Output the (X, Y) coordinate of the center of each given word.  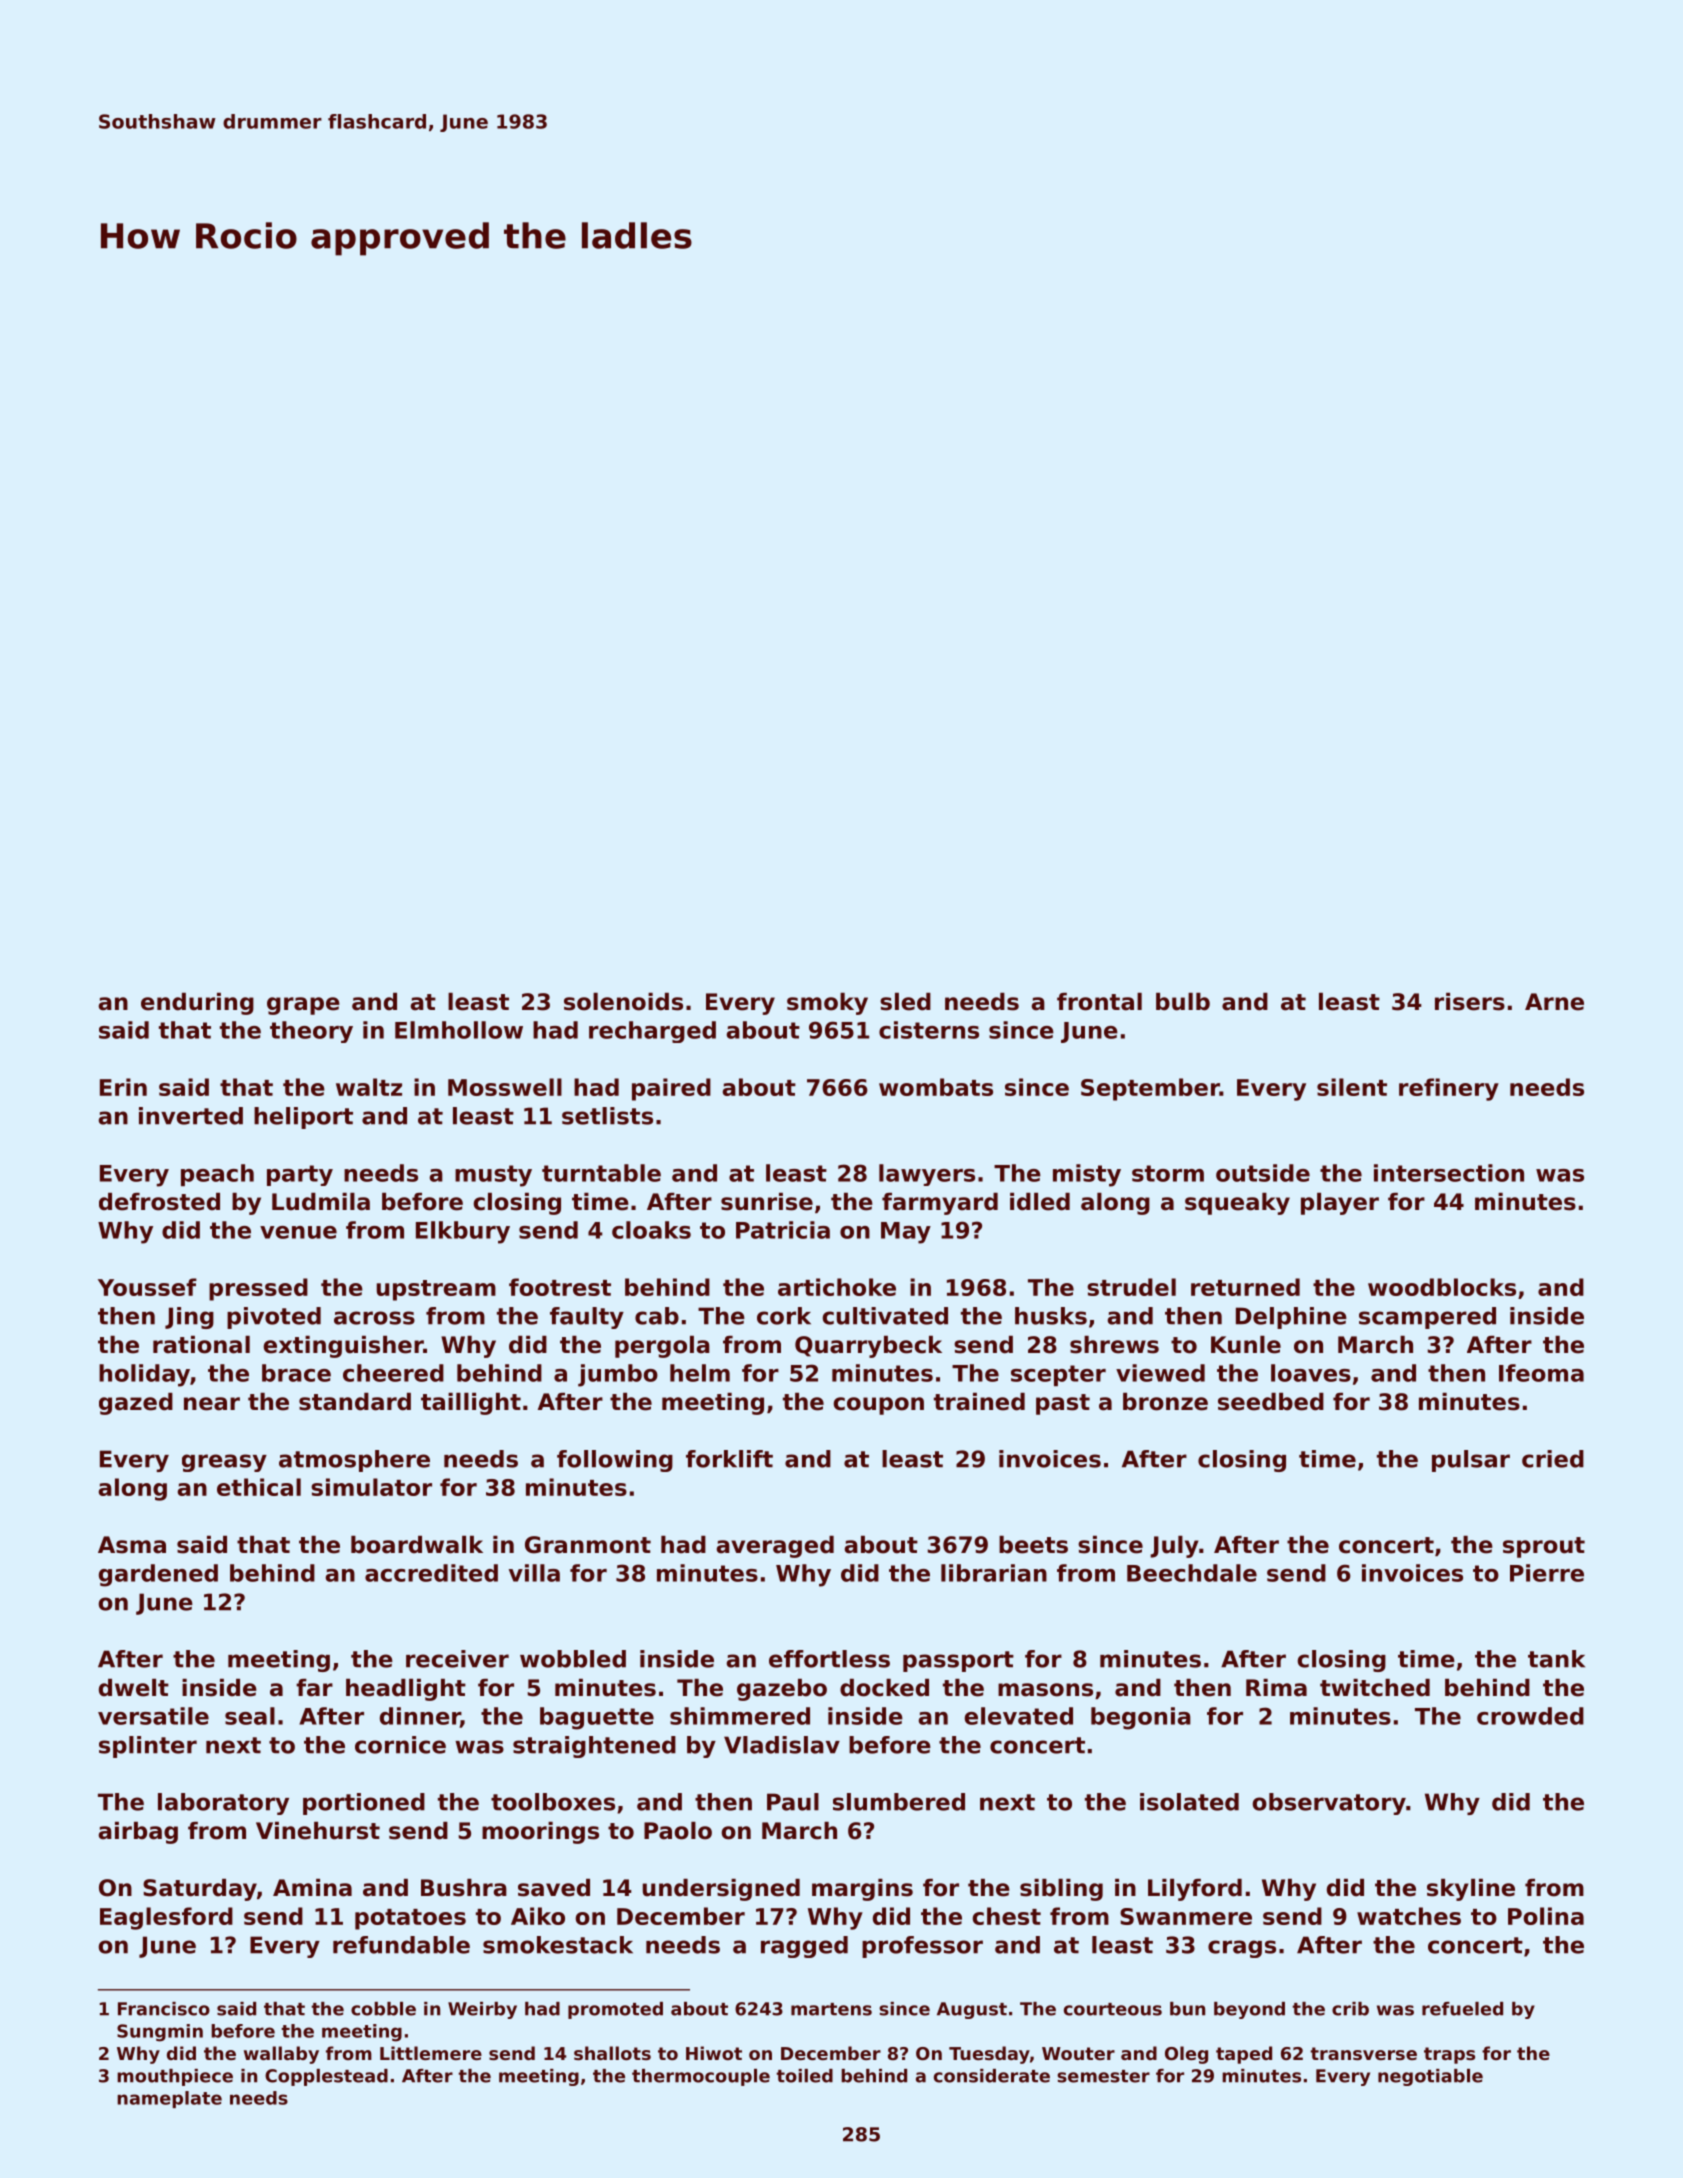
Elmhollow (459, 1030)
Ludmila (321, 1202)
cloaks (651, 1230)
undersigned (721, 1890)
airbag (138, 1833)
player (1340, 1204)
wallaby (281, 2055)
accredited (431, 1573)
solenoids (623, 1002)
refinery (1449, 1089)
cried (1553, 1459)
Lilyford (1195, 1890)
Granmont (588, 1545)
